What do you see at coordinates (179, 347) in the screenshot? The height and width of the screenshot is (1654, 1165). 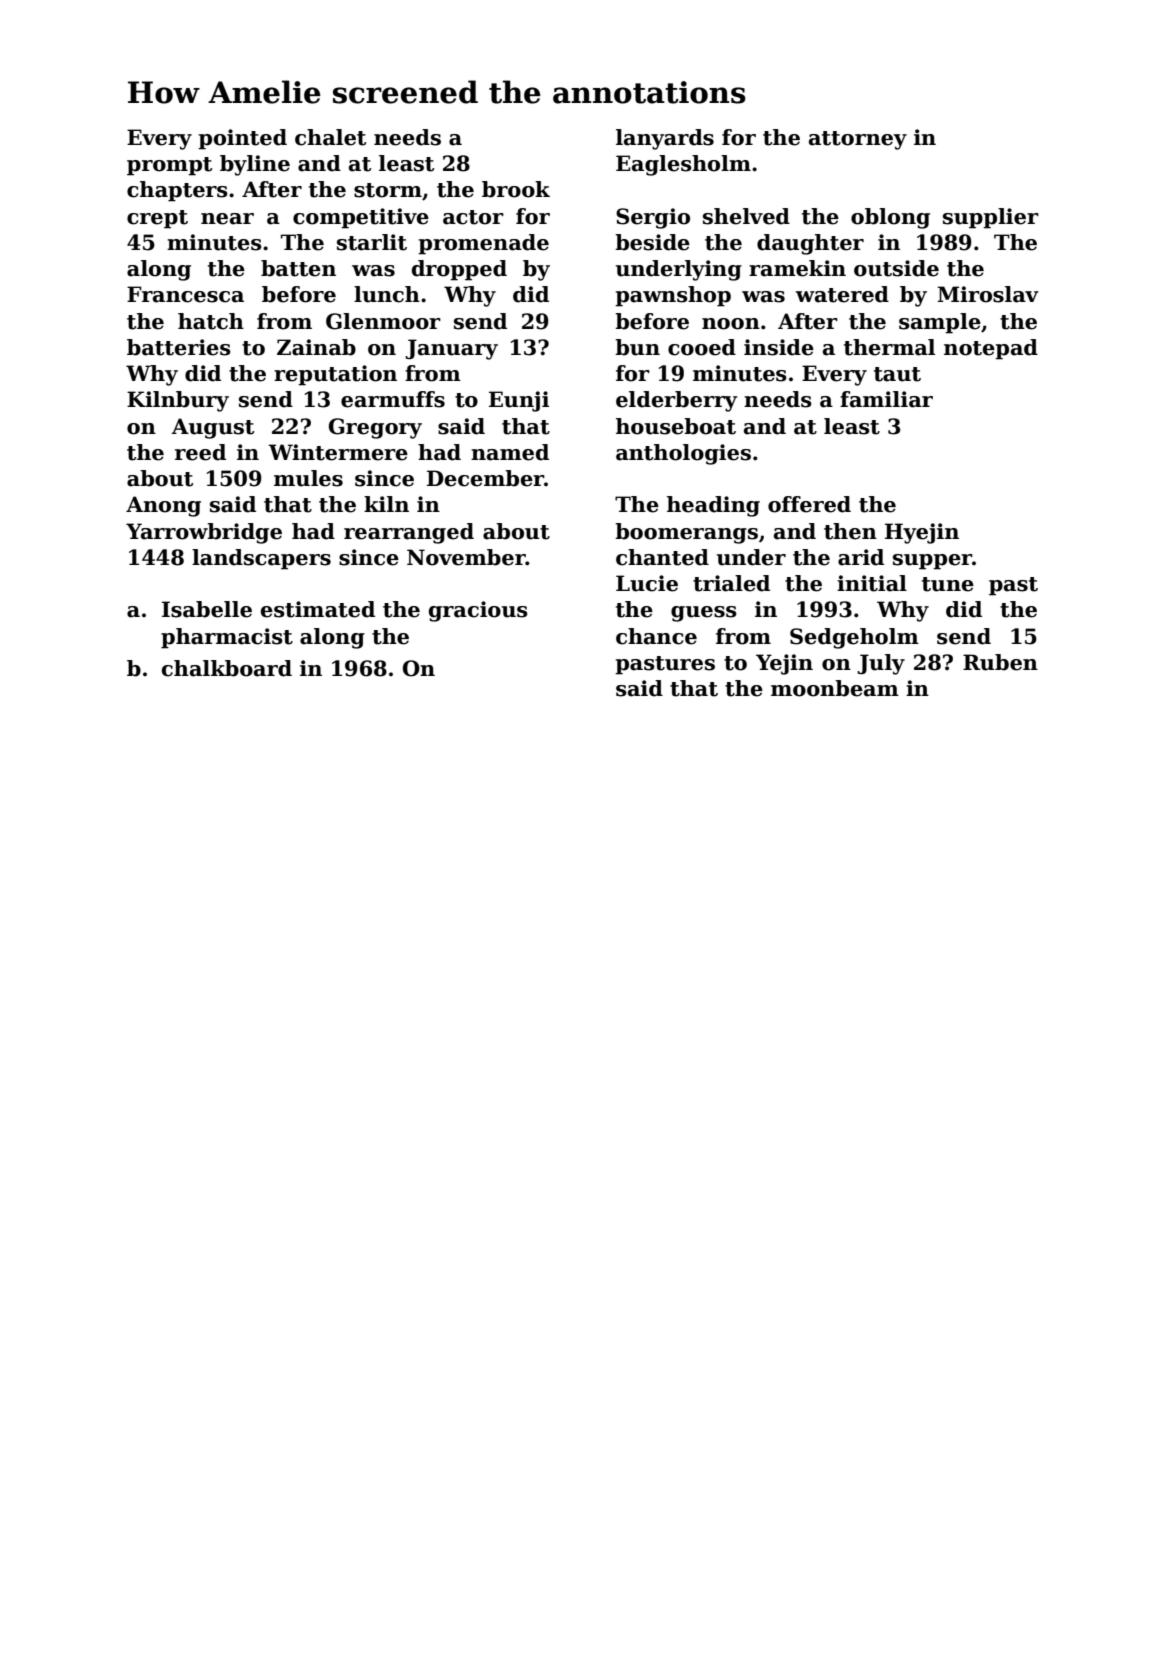 I see `batteries` at bounding box center [179, 347].
